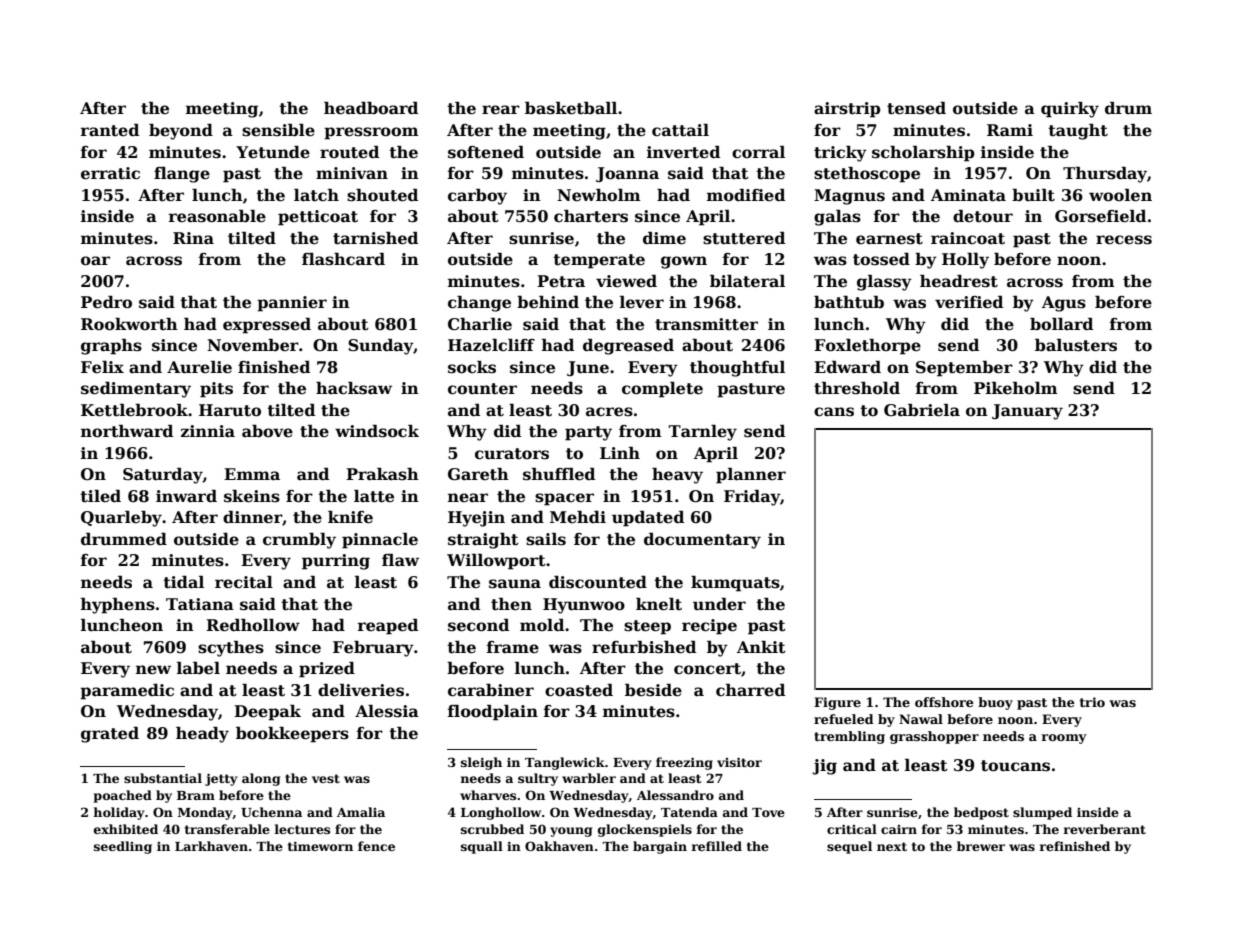  Describe the element at coordinates (320, 846) in the document. I see `timeworn` at that location.
